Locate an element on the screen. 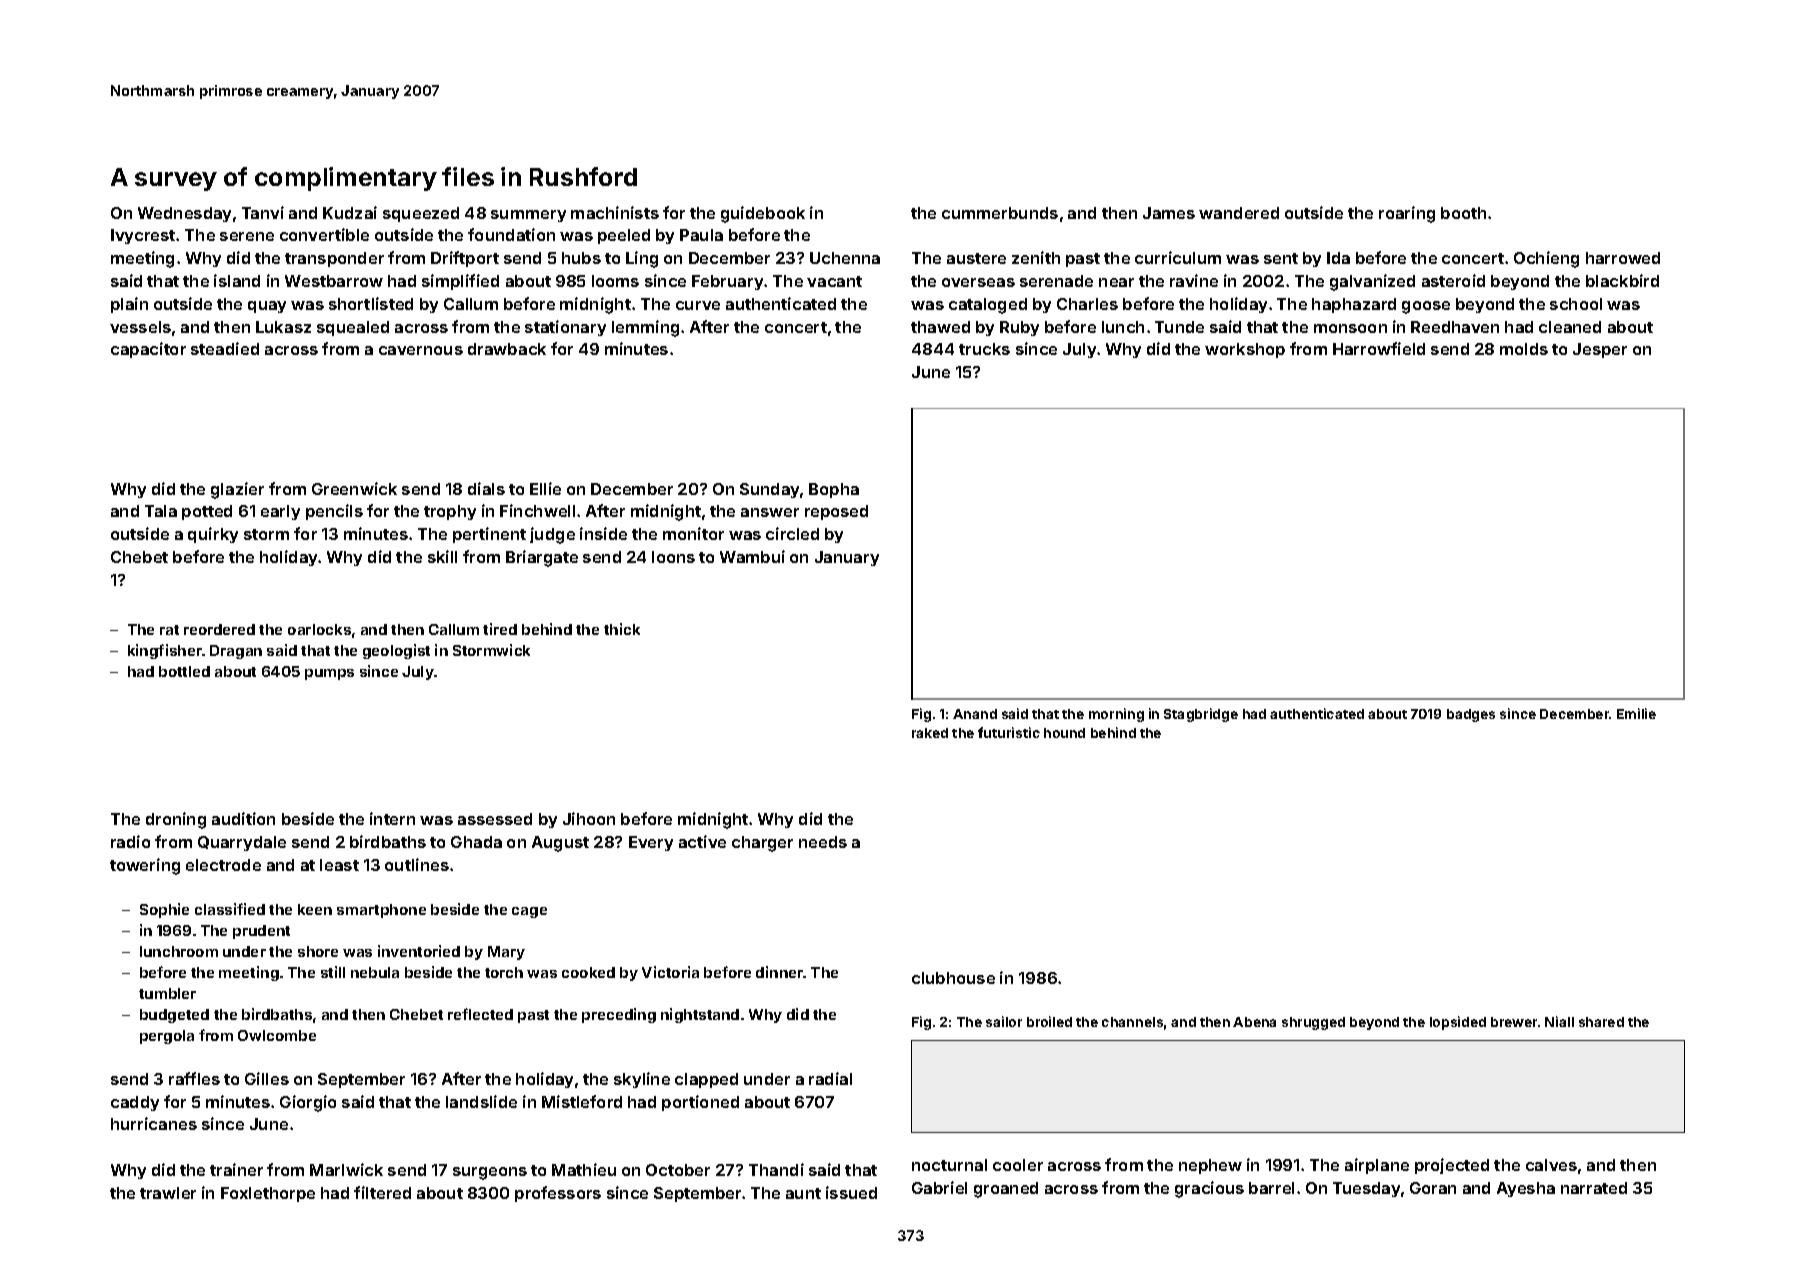 The image size is (1795, 1269). Paula is located at coordinates (701, 235).
